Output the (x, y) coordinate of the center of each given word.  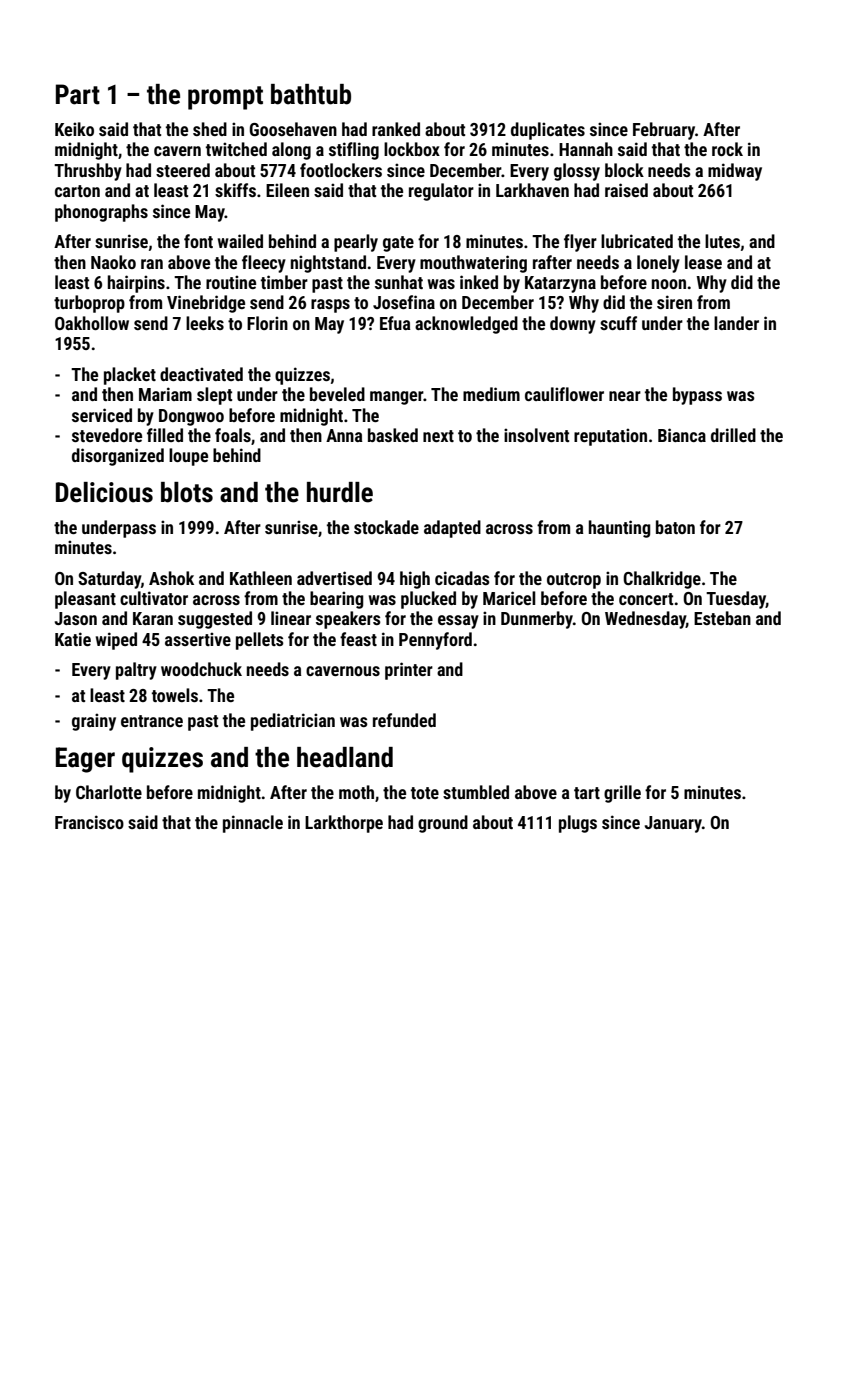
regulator (441, 192)
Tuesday (736, 600)
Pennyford (435, 641)
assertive (198, 639)
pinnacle (253, 824)
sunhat (399, 282)
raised (626, 190)
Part (78, 94)
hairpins (136, 284)
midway (735, 172)
